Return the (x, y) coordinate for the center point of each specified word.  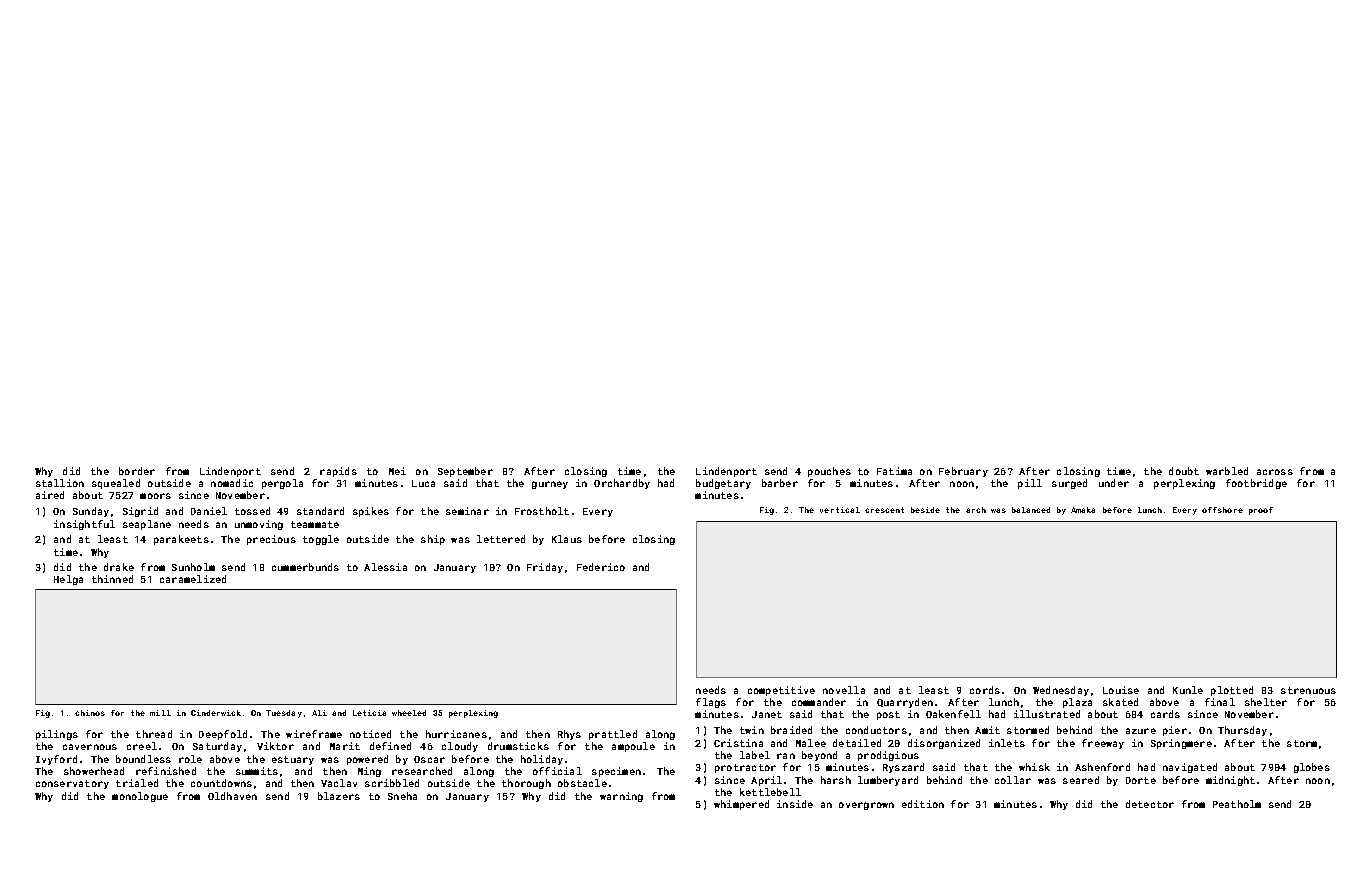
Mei (397, 471)
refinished (166, 771)
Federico (601, 567)
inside (795, 804)
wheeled (409, 713)
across (1275, 472)
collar (1013, 780)
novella (844, 690)
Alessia (385, 567)
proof (1261, 511)
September (465, 472)
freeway (1103, 744)
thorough (526, 784)
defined (390, 746)
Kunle (1188, 690)
